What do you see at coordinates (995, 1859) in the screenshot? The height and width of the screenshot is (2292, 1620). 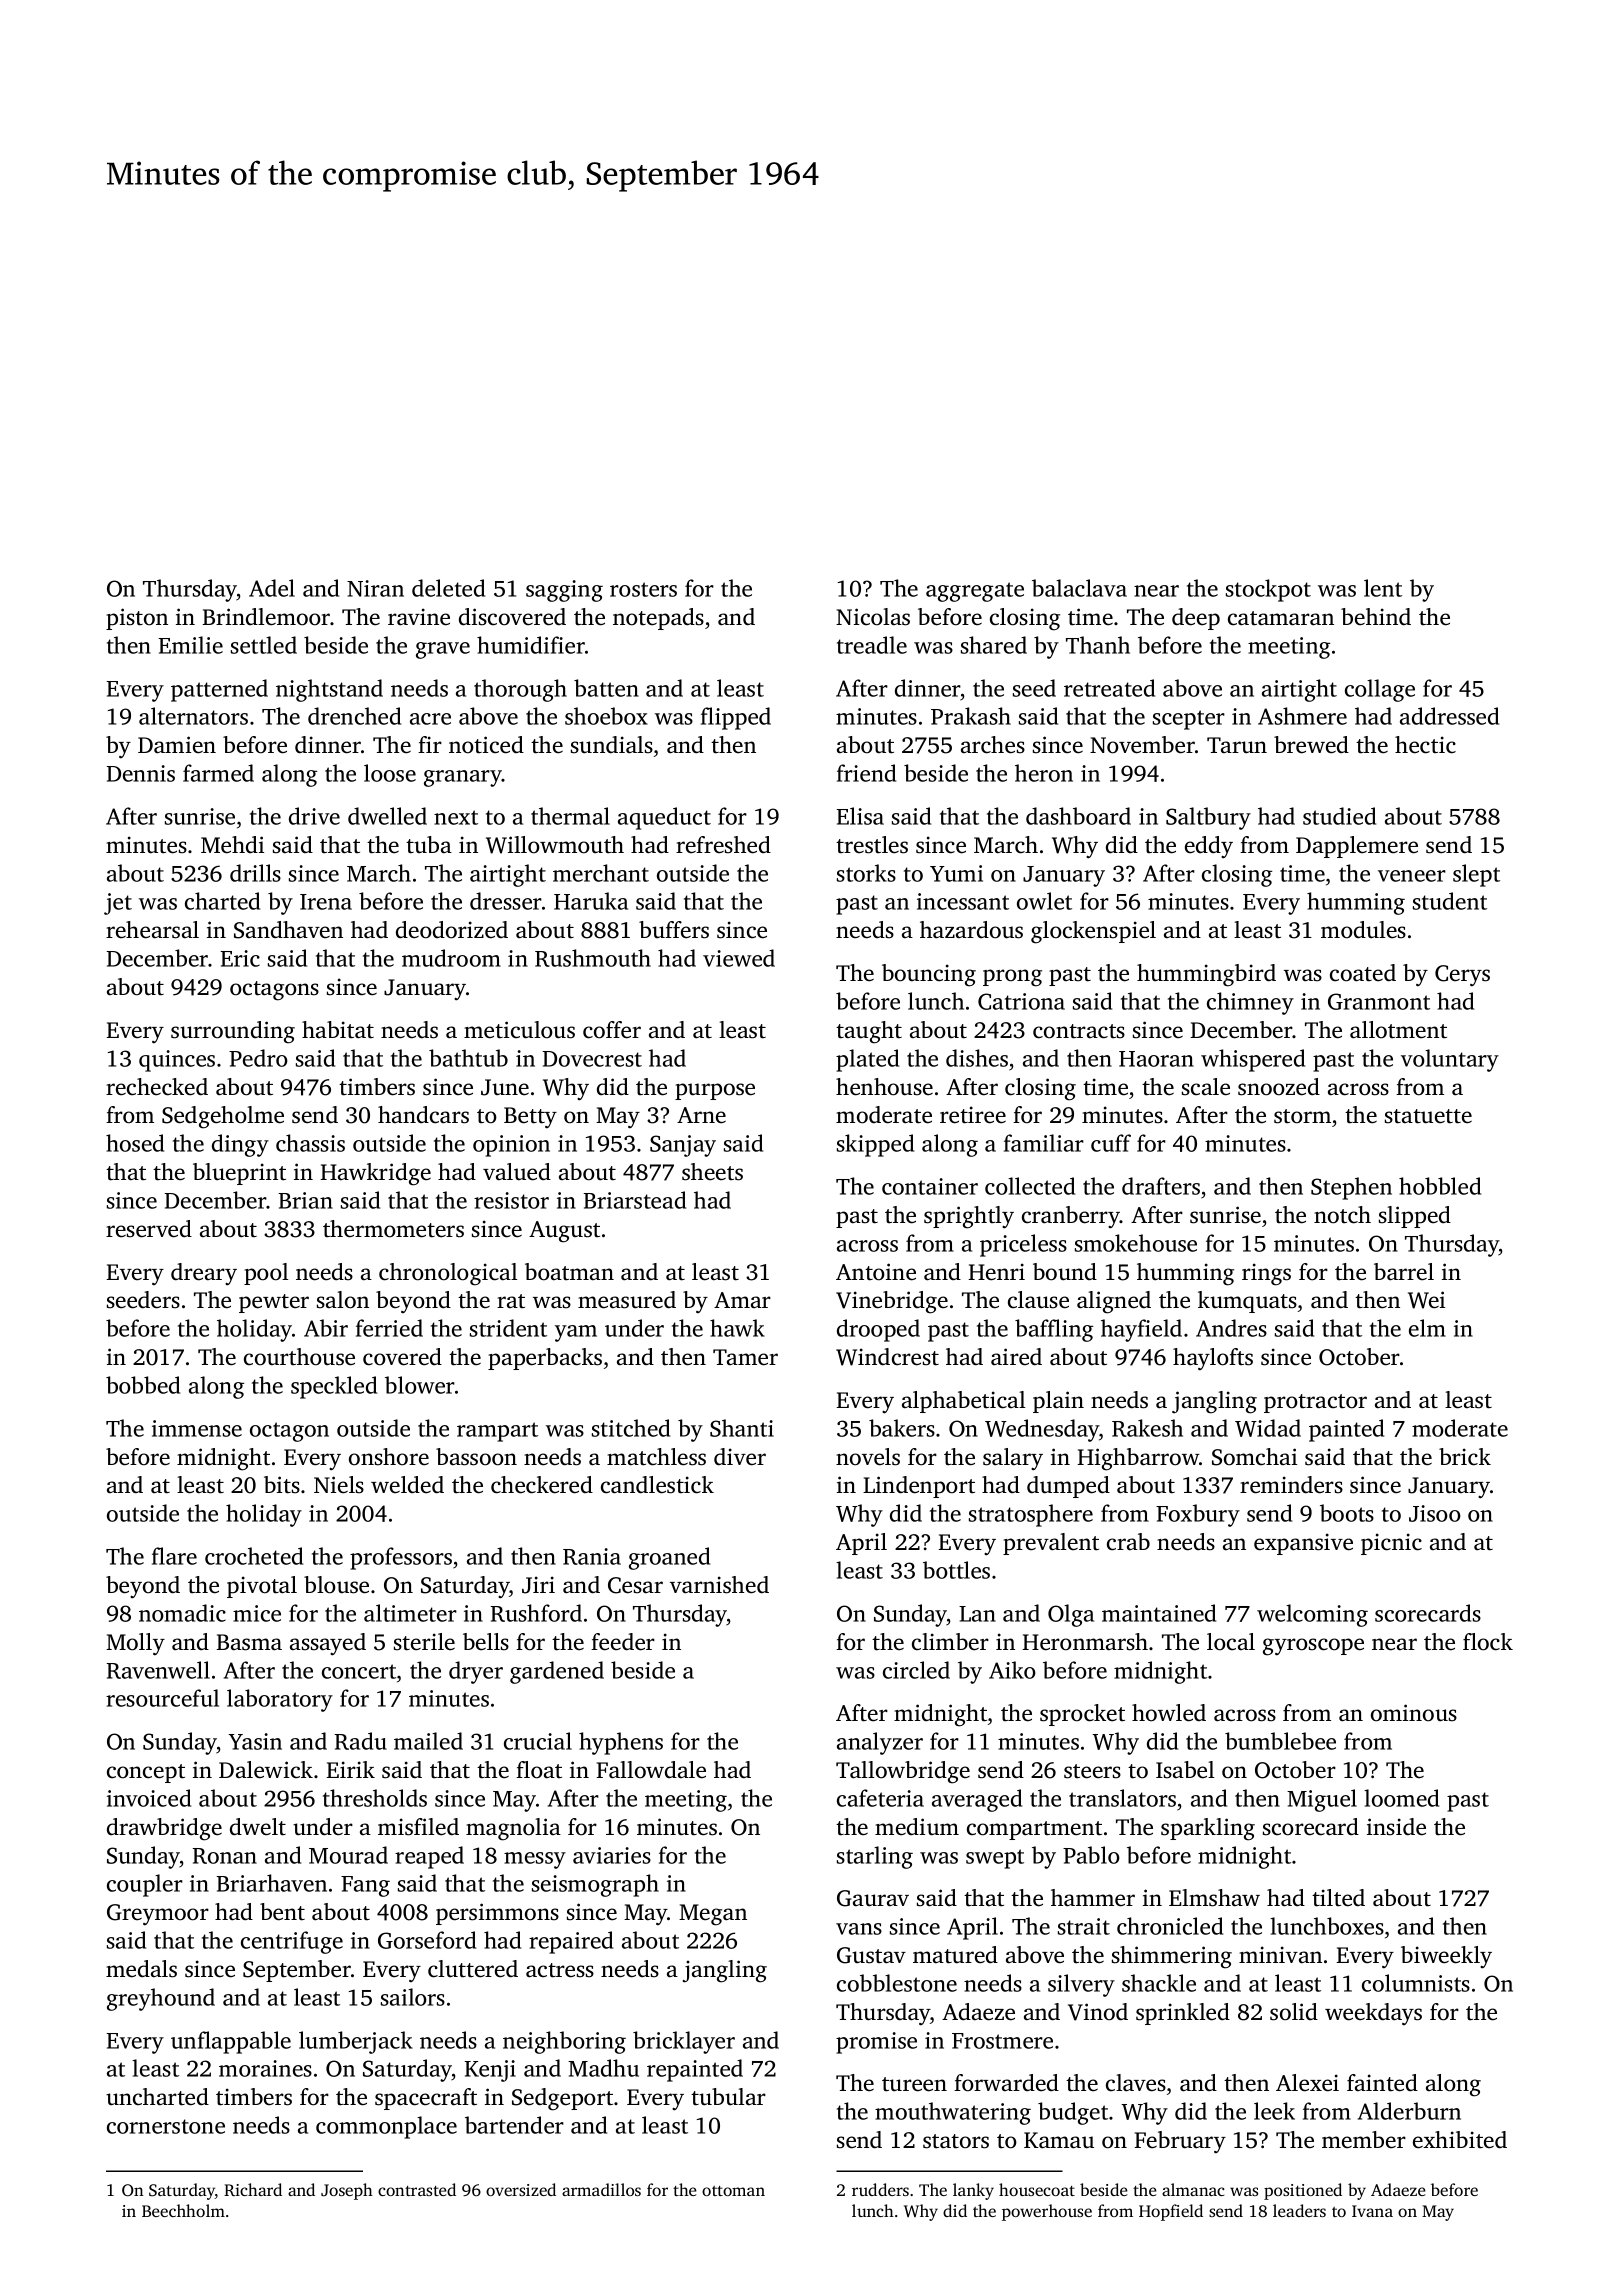 I see `swept` at bounding box center [995, 1859].
